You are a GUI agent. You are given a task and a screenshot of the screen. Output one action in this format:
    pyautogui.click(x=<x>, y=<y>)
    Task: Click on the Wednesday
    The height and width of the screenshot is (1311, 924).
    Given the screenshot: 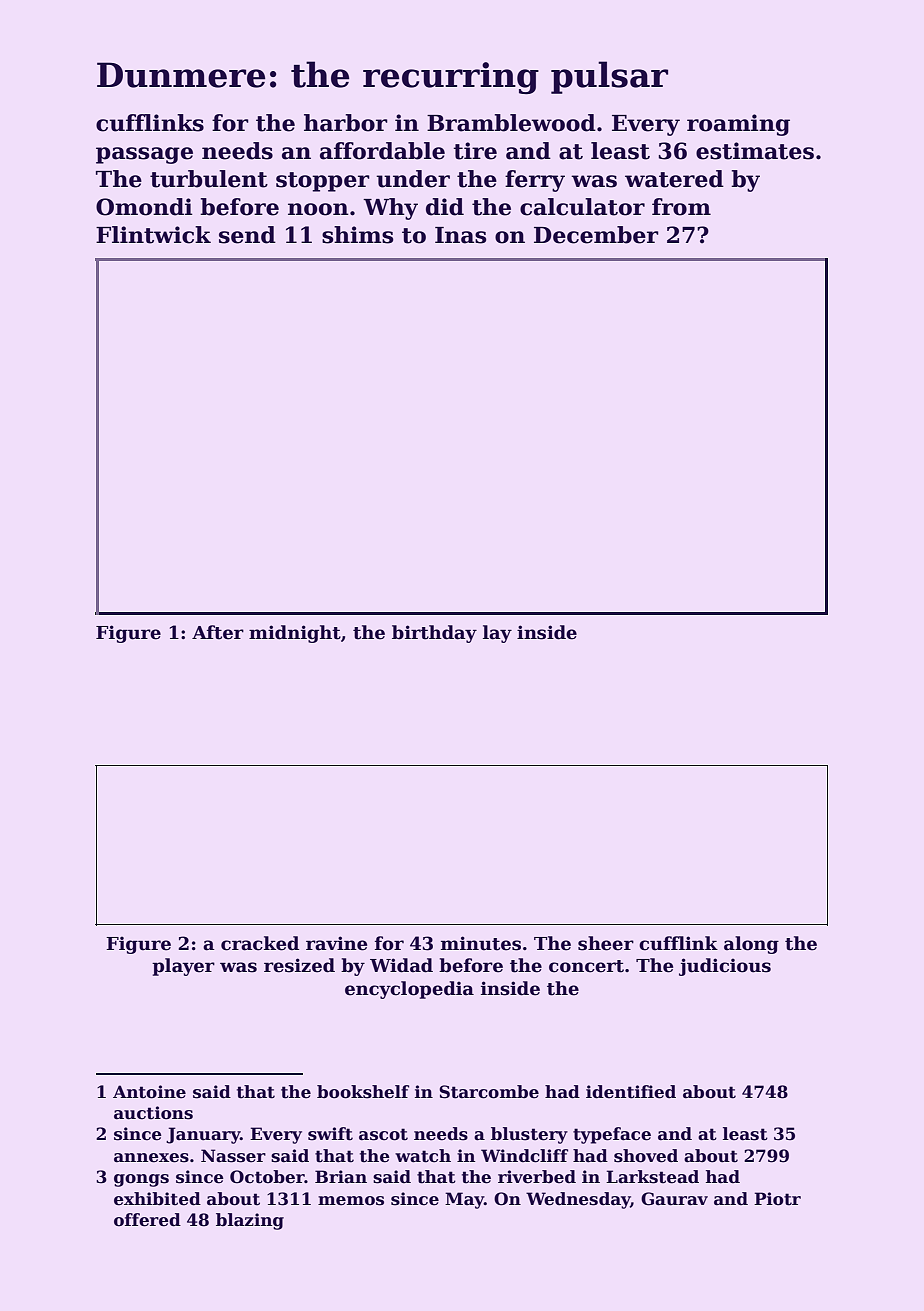 What is the action you would take?
    pyautogui.click(x=578, y=1200)
